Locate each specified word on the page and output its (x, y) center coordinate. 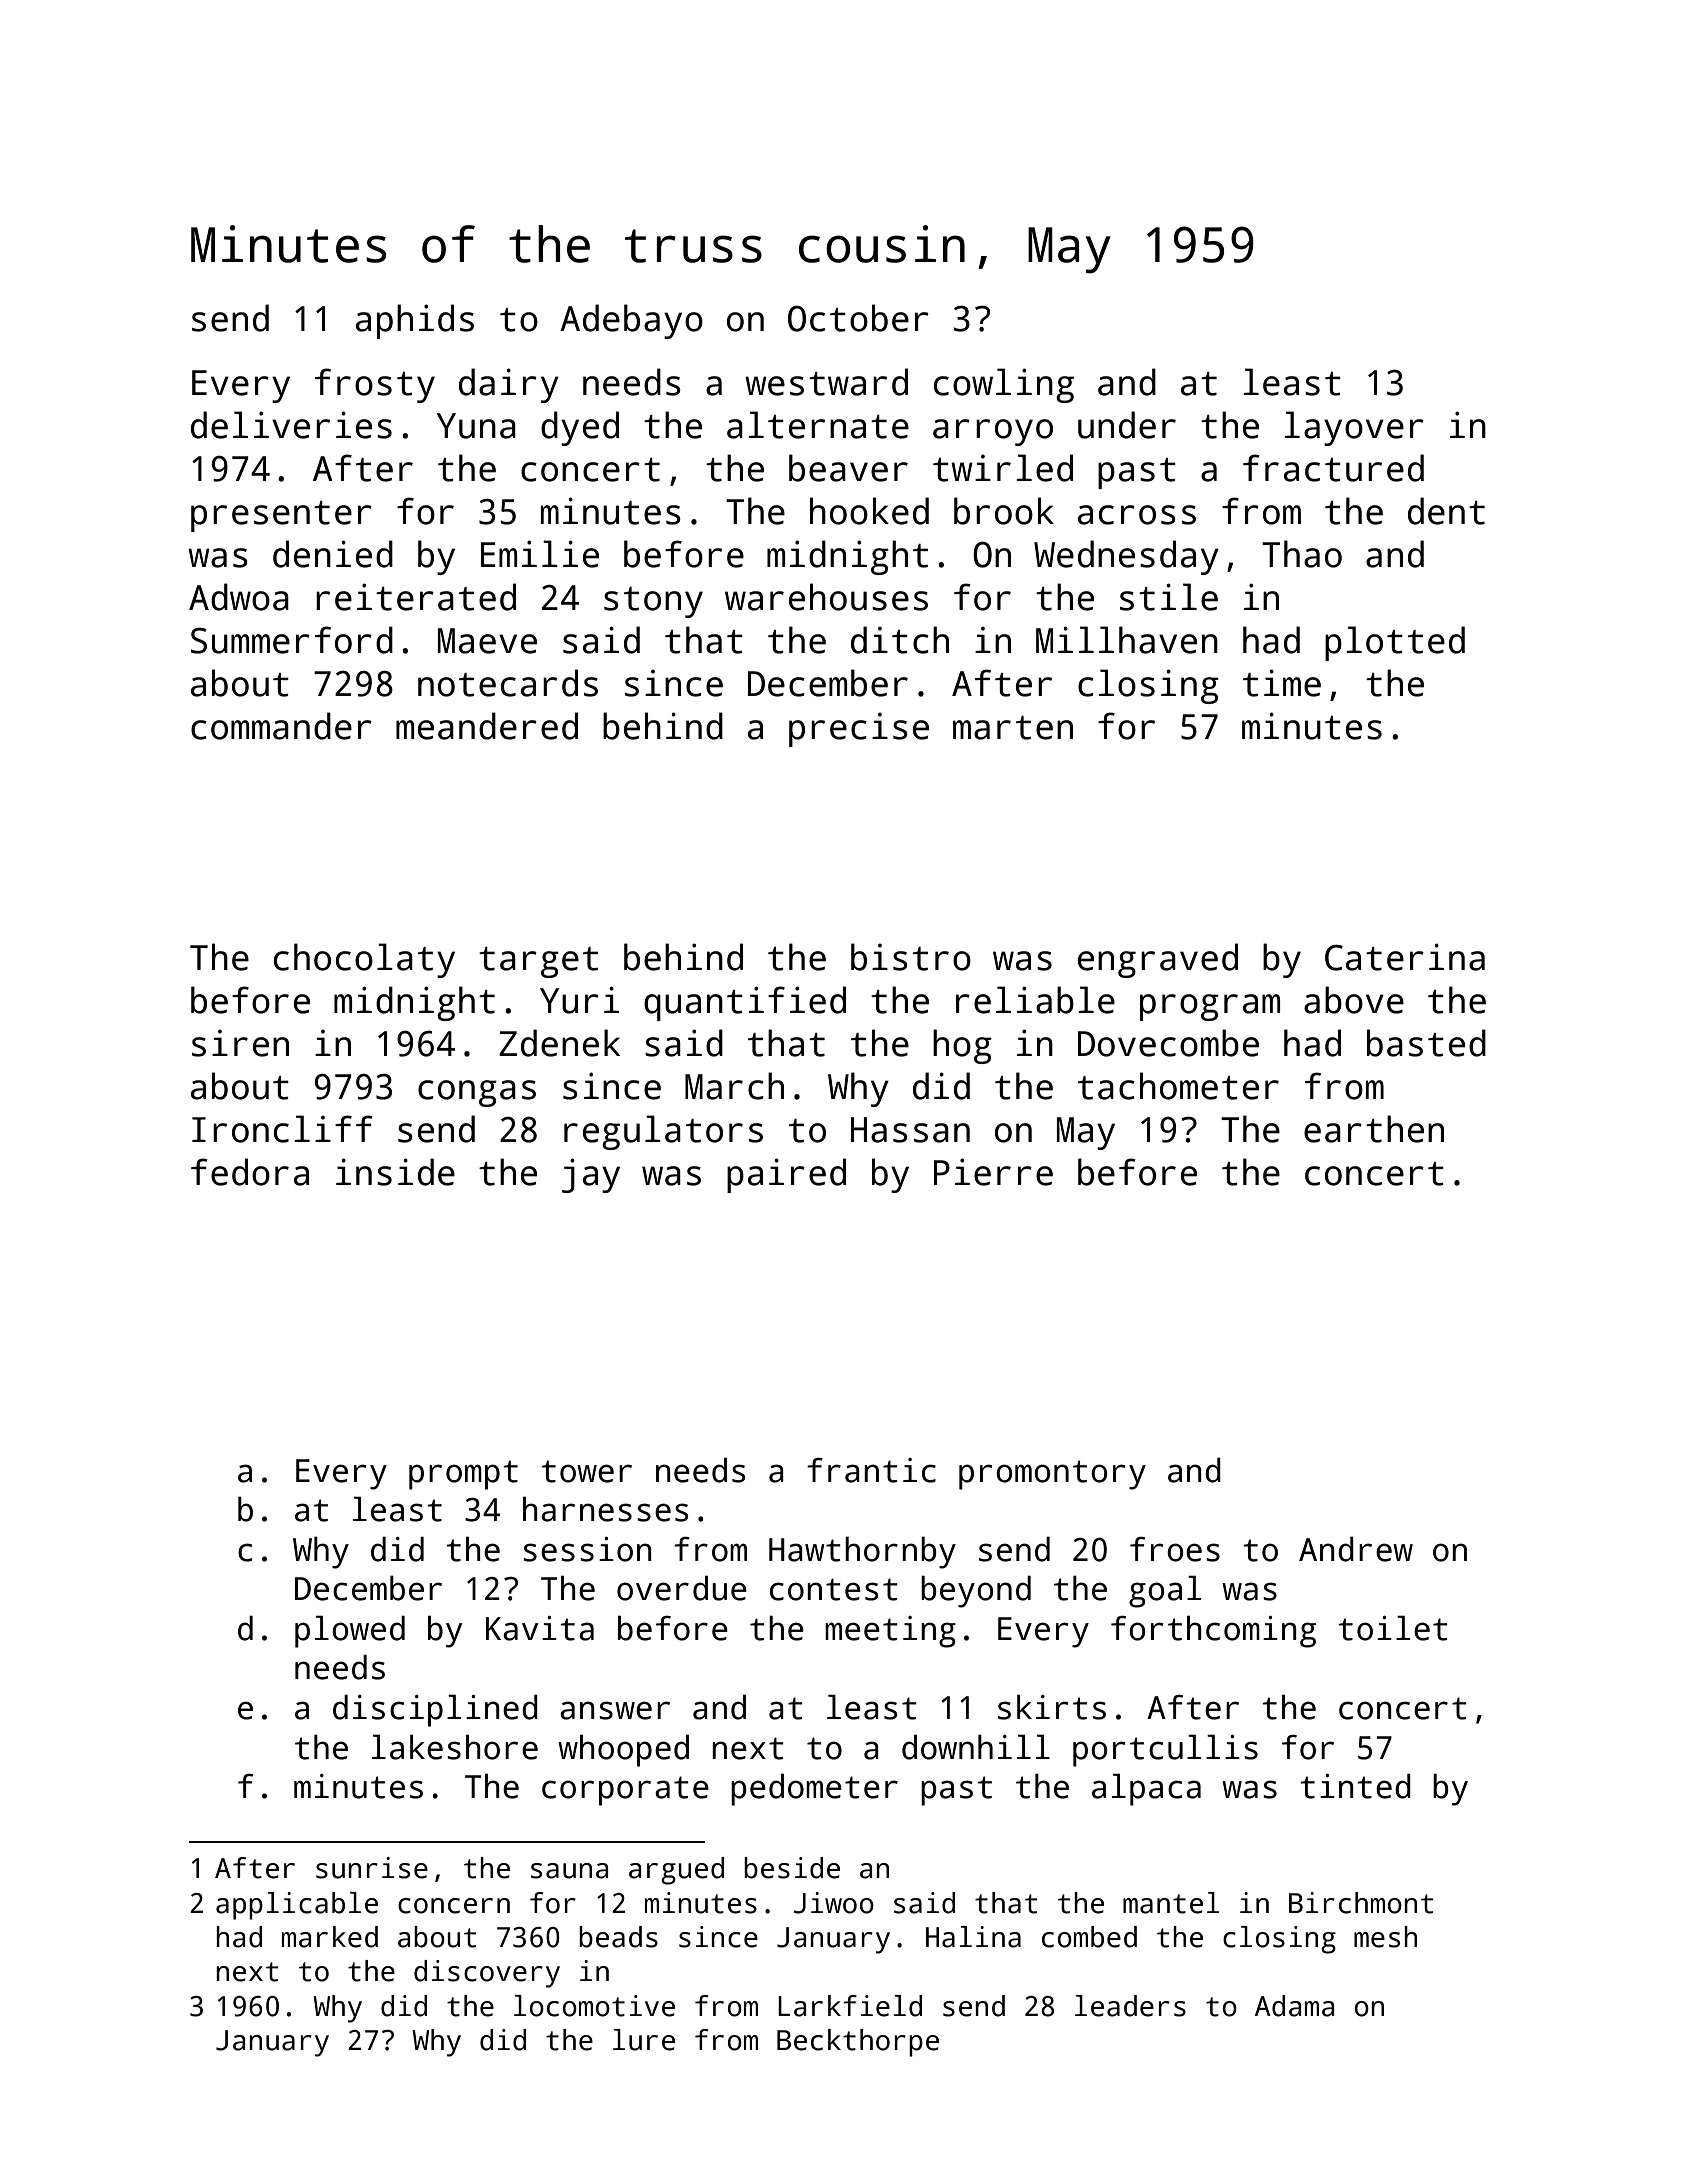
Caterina (1405, 957)
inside (395, 1172)
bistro (911, 957)
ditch (900, 640)
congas (477, 1093)
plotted (1395, 643)
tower (586, 1471)
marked (330, 1937)
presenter (281, 516)
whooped (623, 1750)
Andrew (1356, 1549)
